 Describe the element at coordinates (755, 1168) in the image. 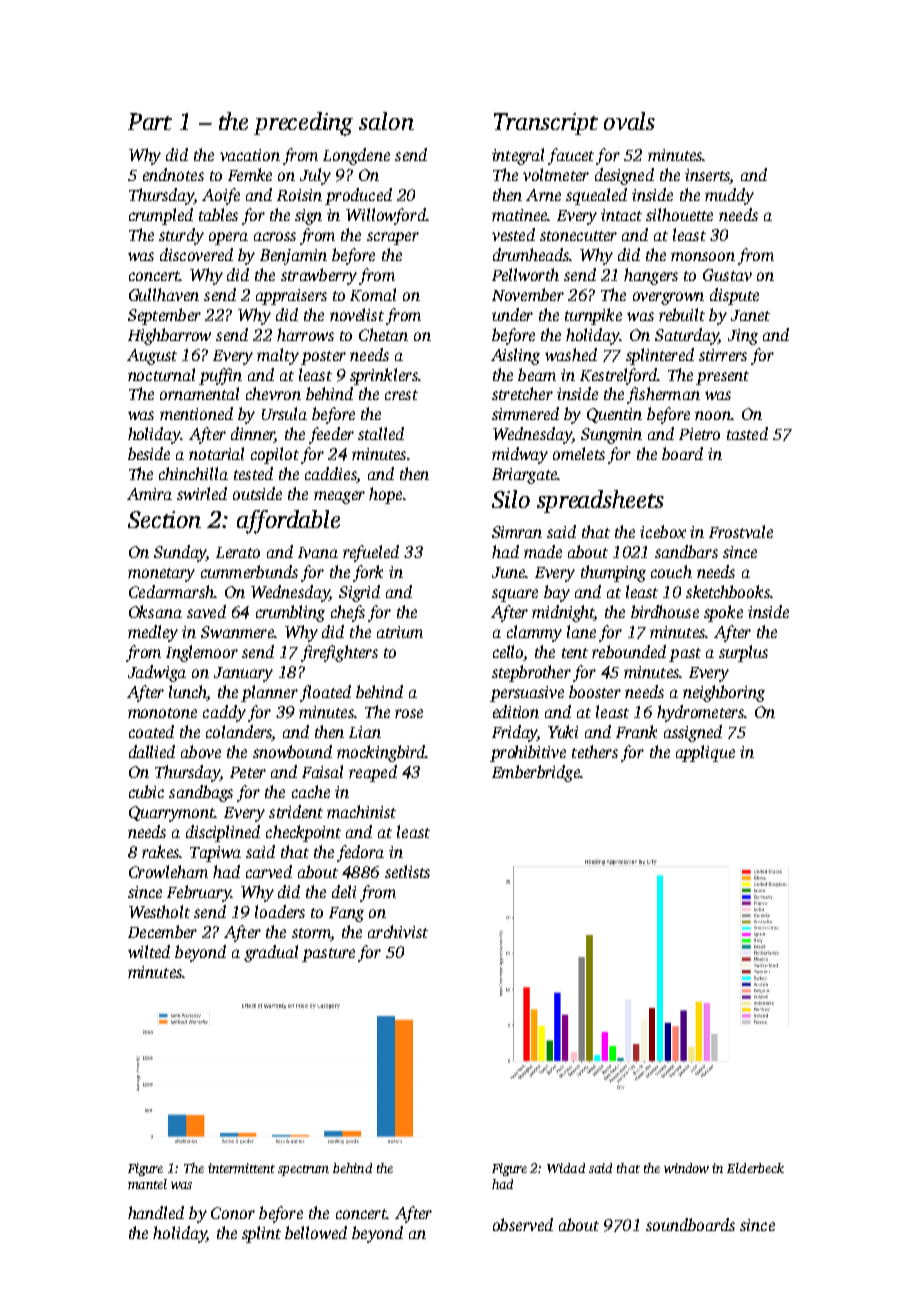

I see `Elderbeck` at that location.
